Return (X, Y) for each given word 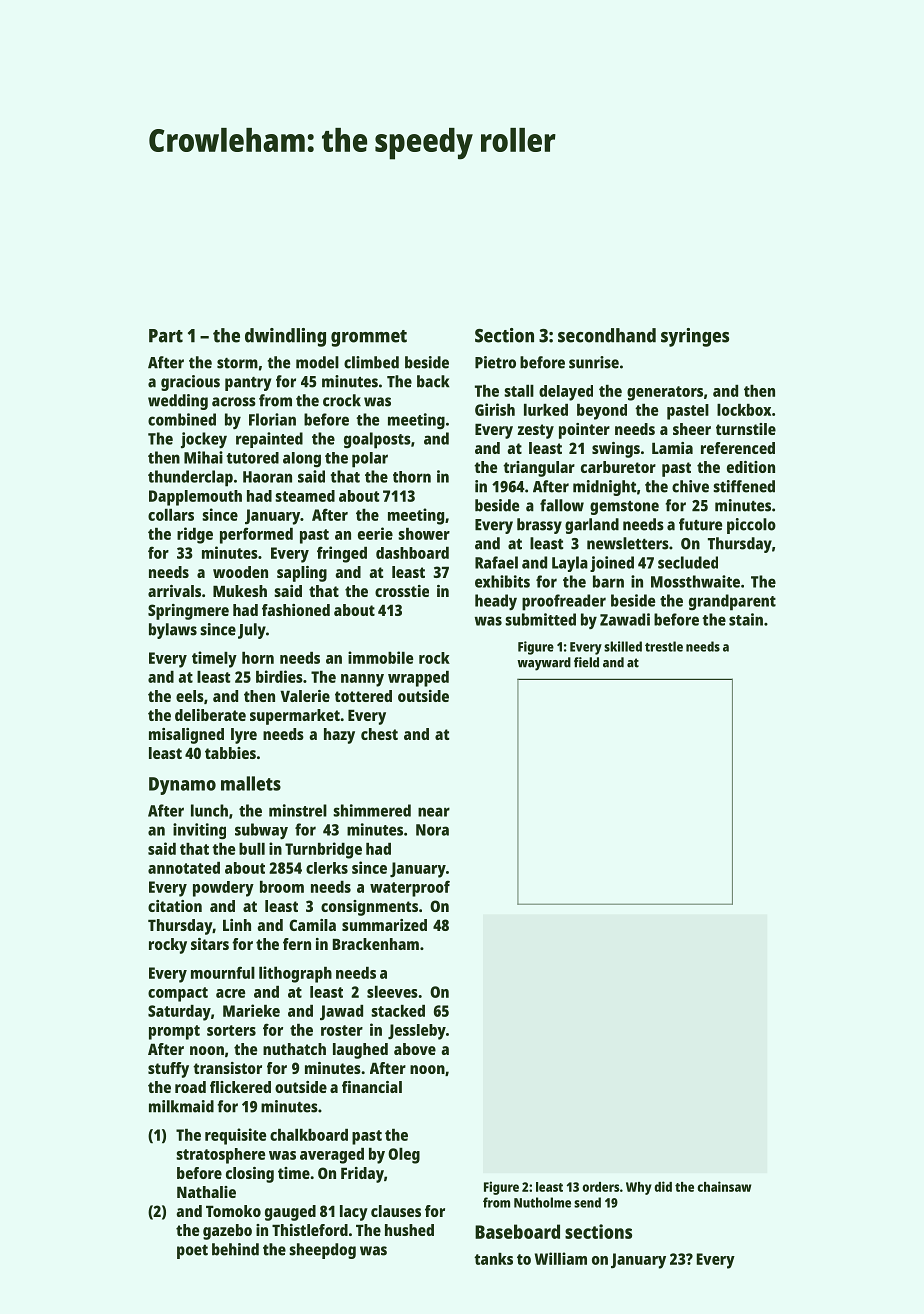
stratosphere (220, 1156)
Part (166, 336)
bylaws (173, 631)
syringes (695, 337)
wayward (544, 664)
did (663, 1186)
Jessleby (417, 1032)
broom (282, 887)
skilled (623, 646)
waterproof (410, 888)
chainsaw (724, 1186)
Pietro (495, 362)
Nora (432, 830)
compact (178, 994)
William (561, 1258)
